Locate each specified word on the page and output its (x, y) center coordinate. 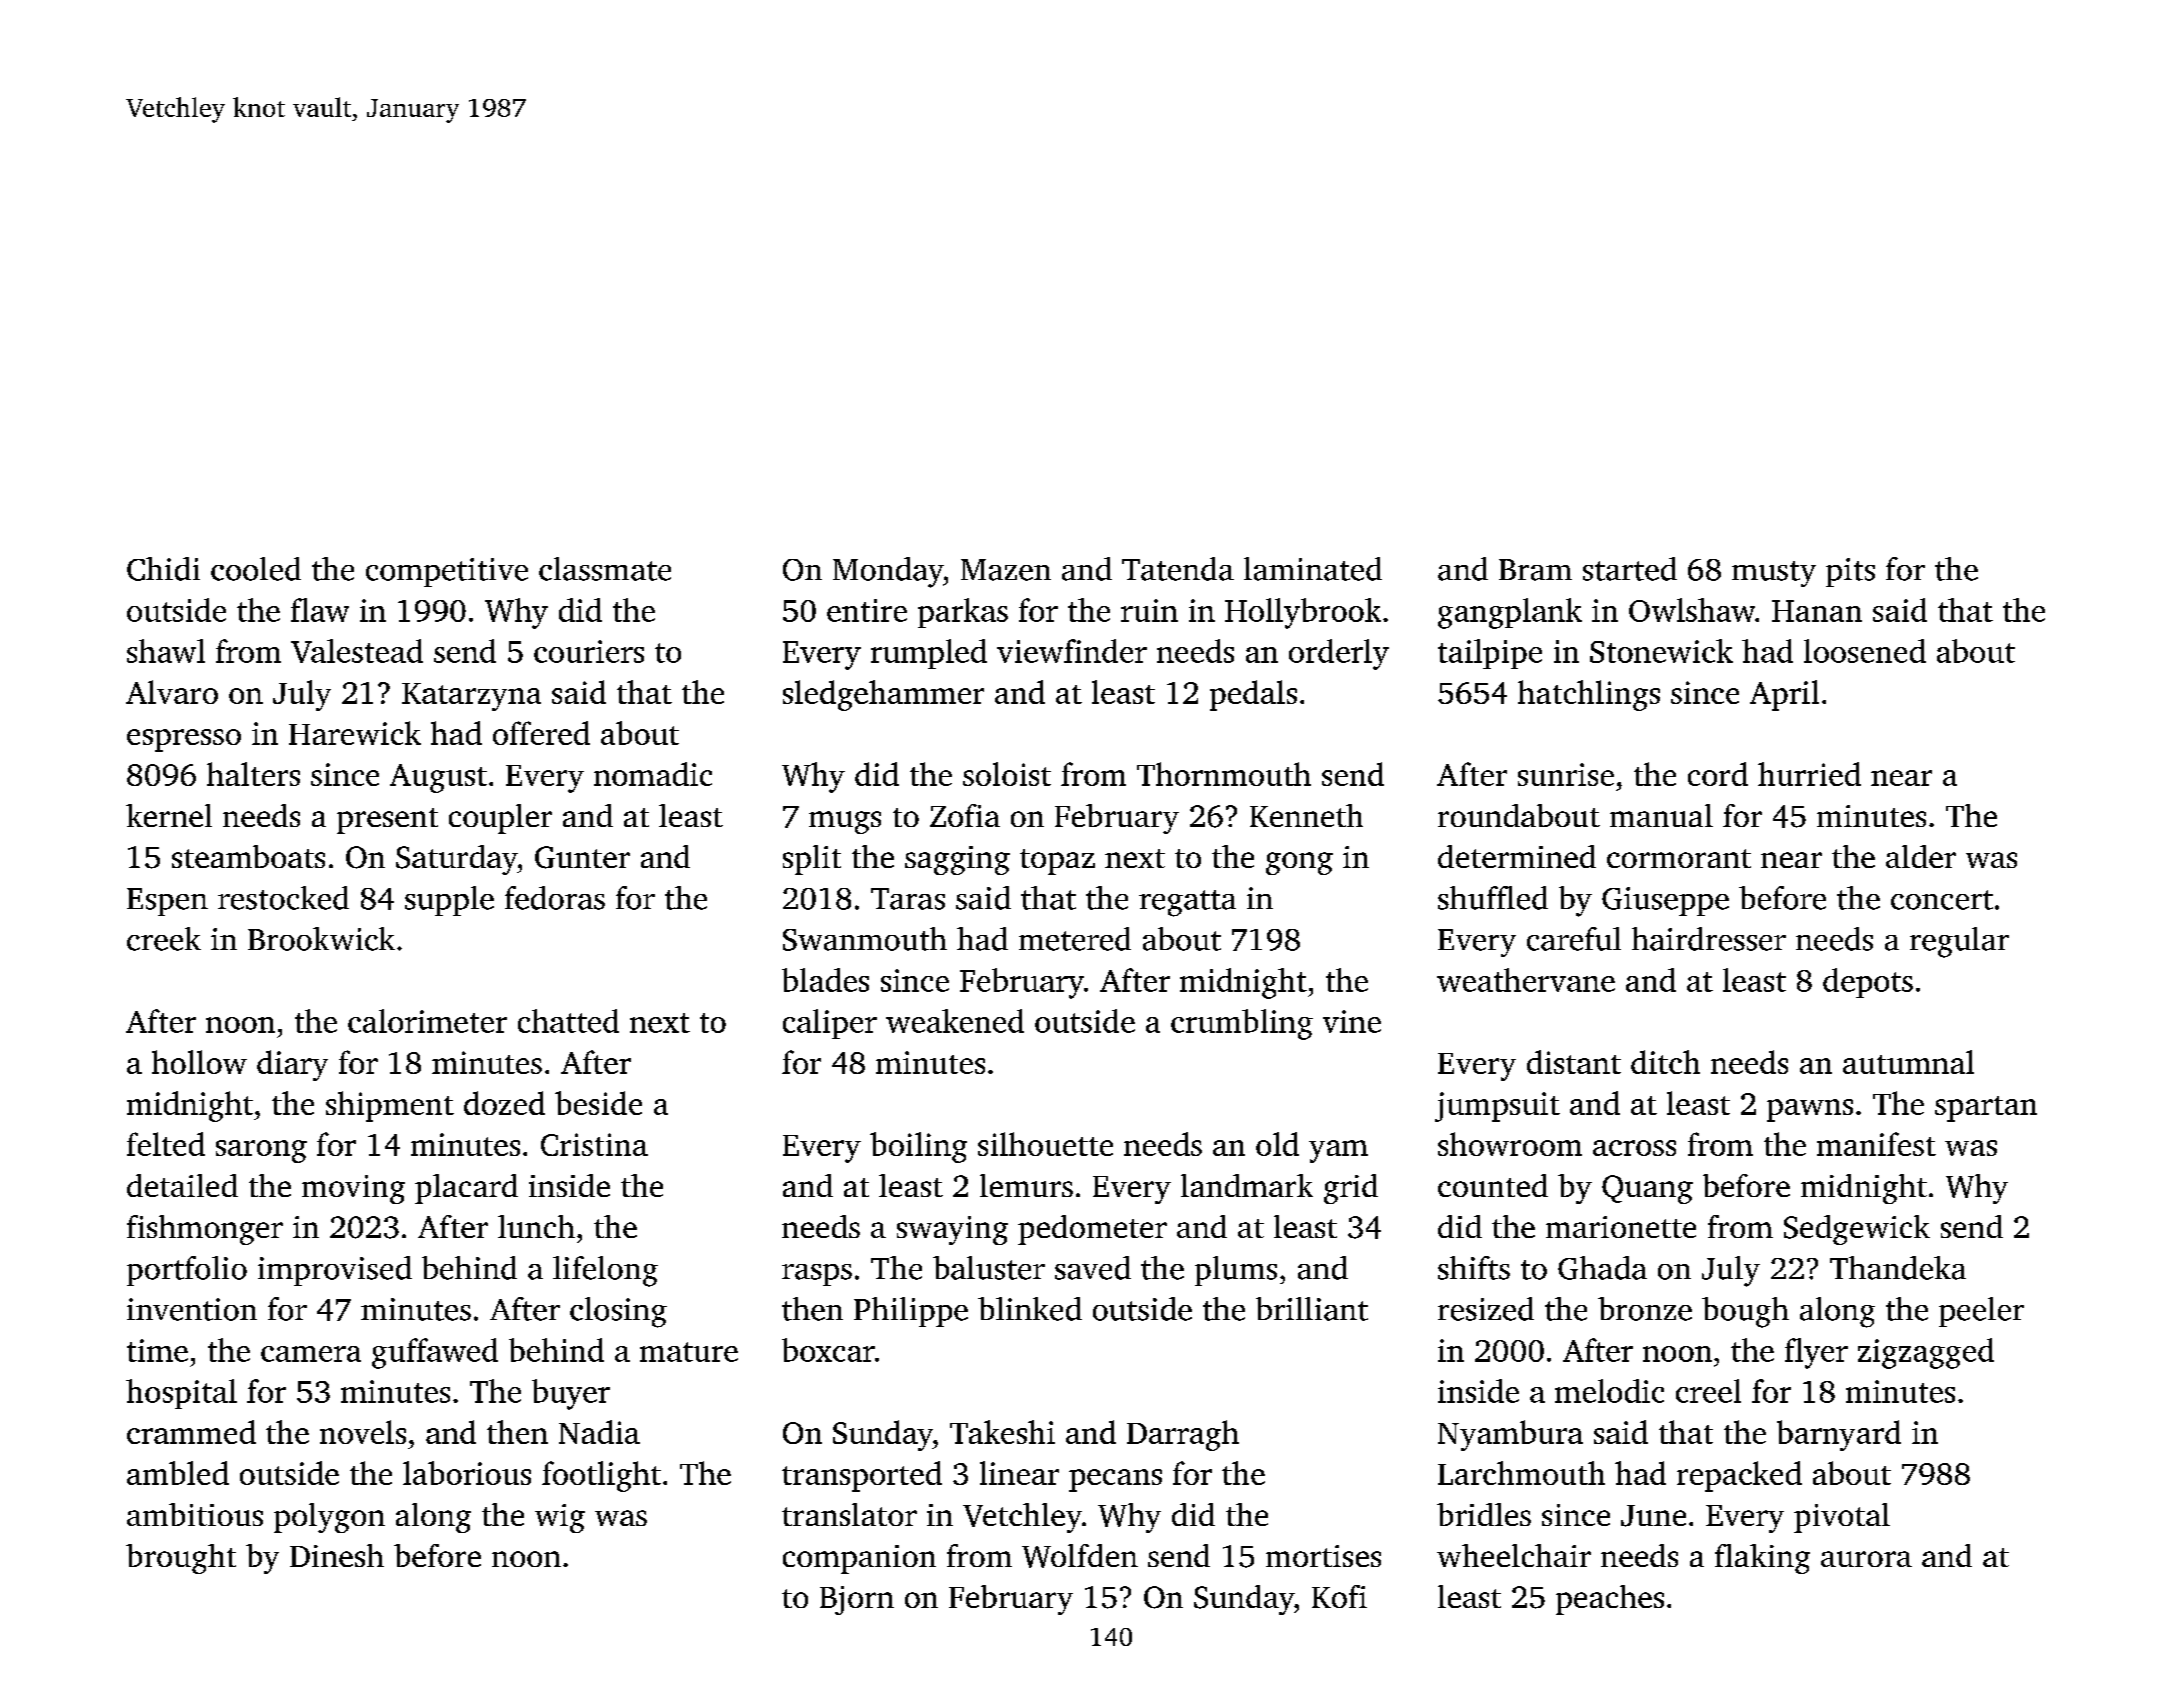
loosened (1865, 651)
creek (164, 939)
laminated (1313, 569)
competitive (447, 572)
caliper (830, 1024)
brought (181, 1559)
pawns (1810, 1110)
